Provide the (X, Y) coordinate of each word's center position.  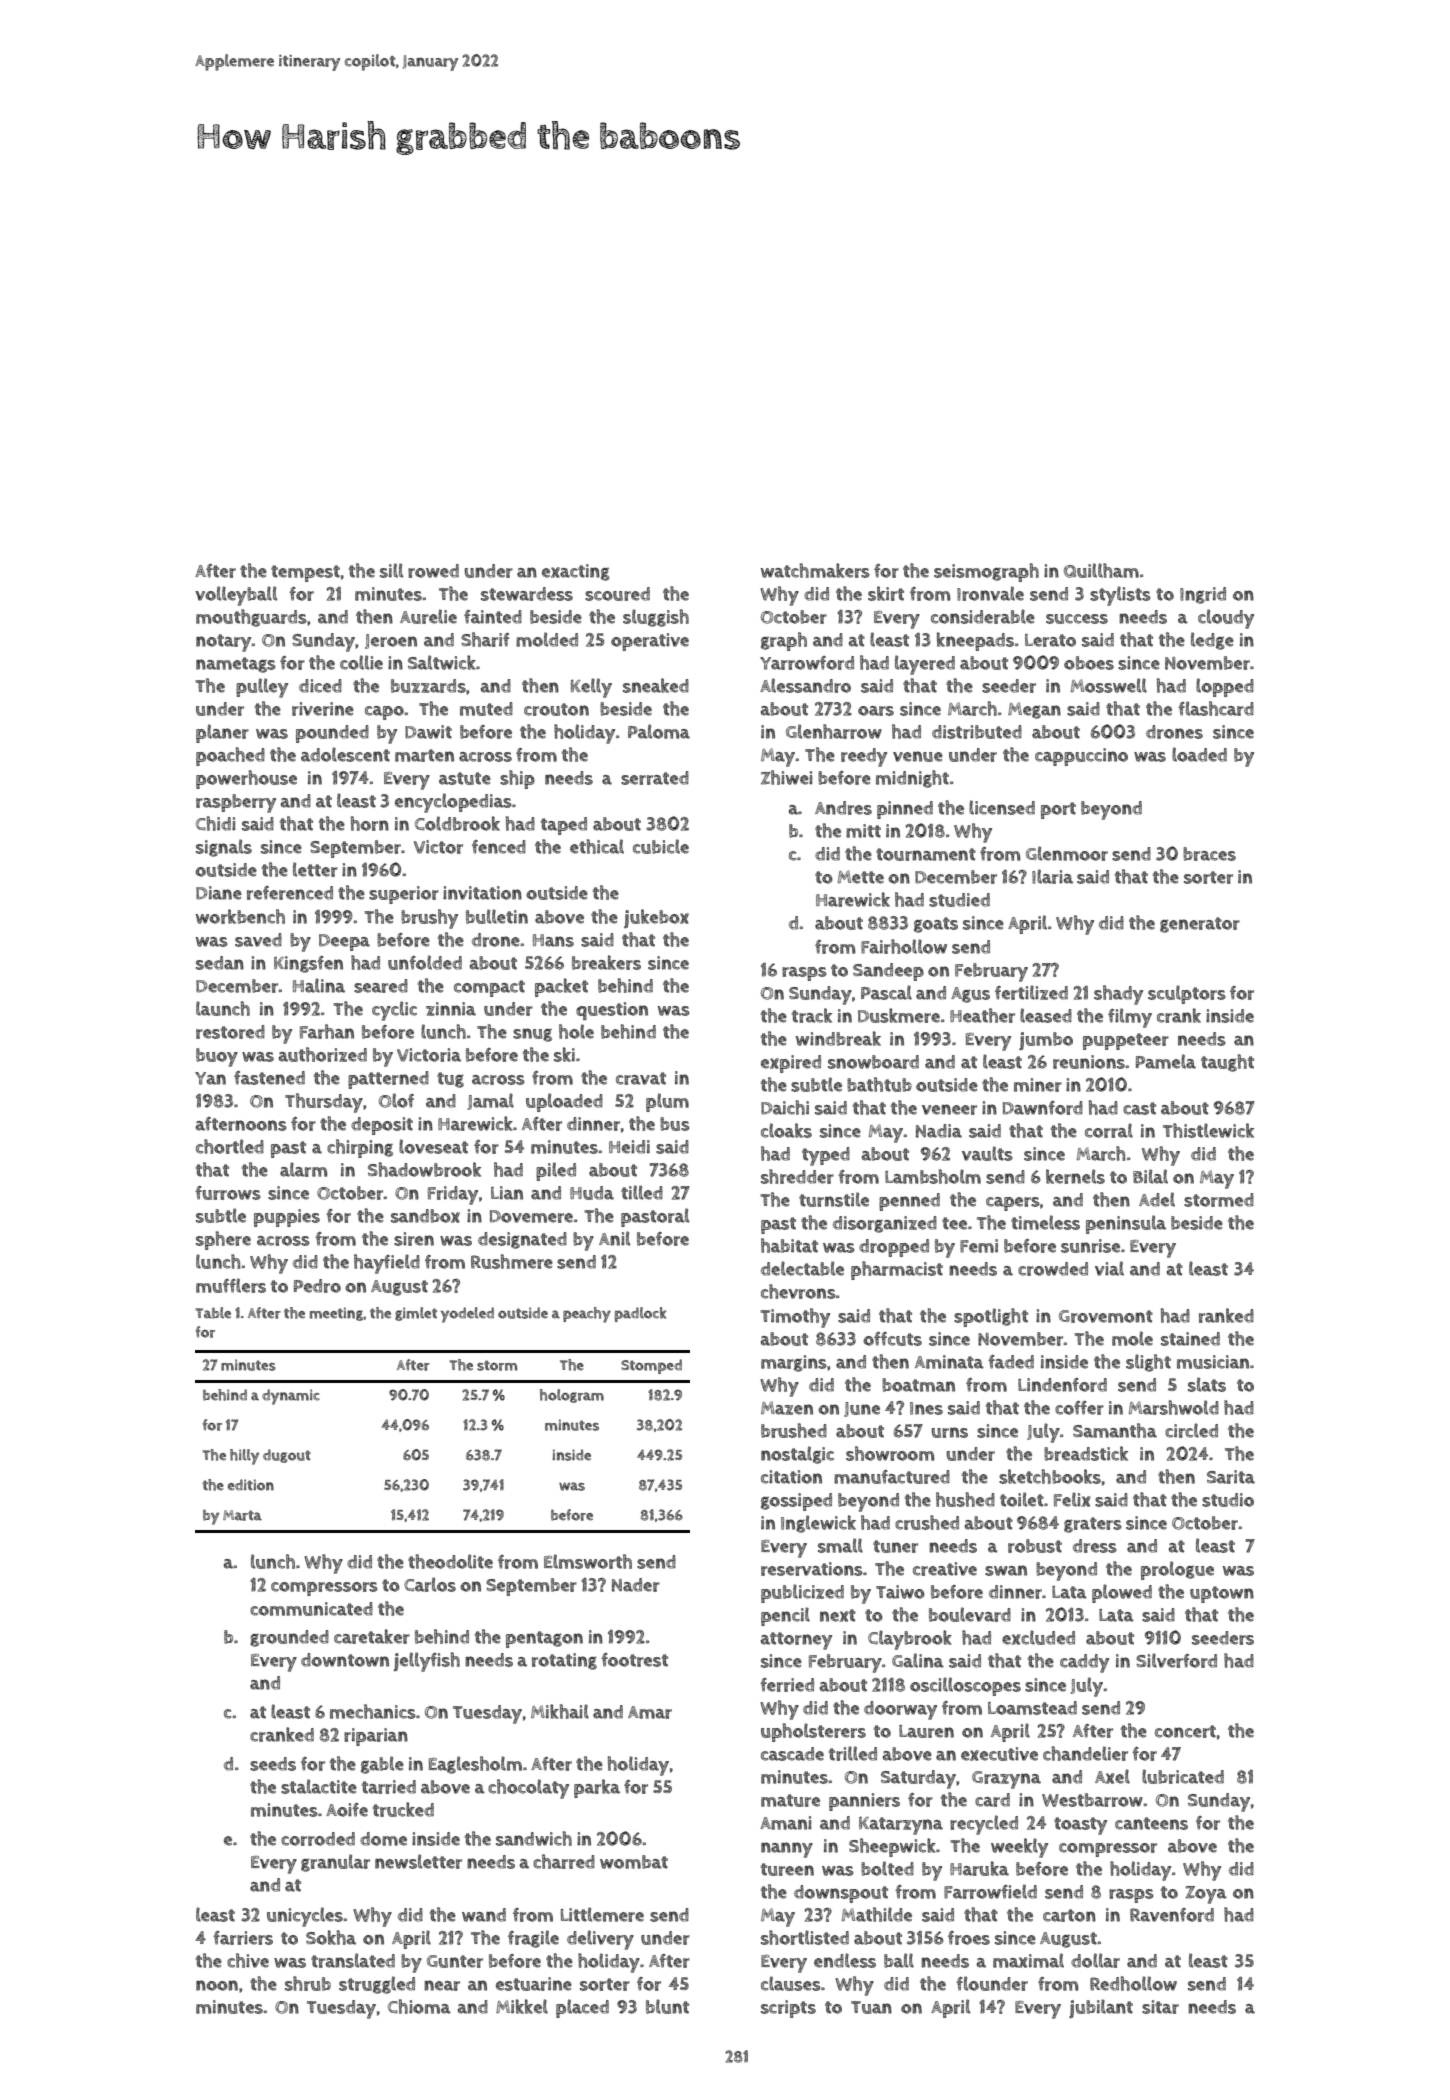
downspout (841, 1894)
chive (248, 1960)
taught (1227, 1063)
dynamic (291, 1397)
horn (370, 823)
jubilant (1101, 2008)
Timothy (795, 1318)
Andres (843, 808)
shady (1118, 995)
